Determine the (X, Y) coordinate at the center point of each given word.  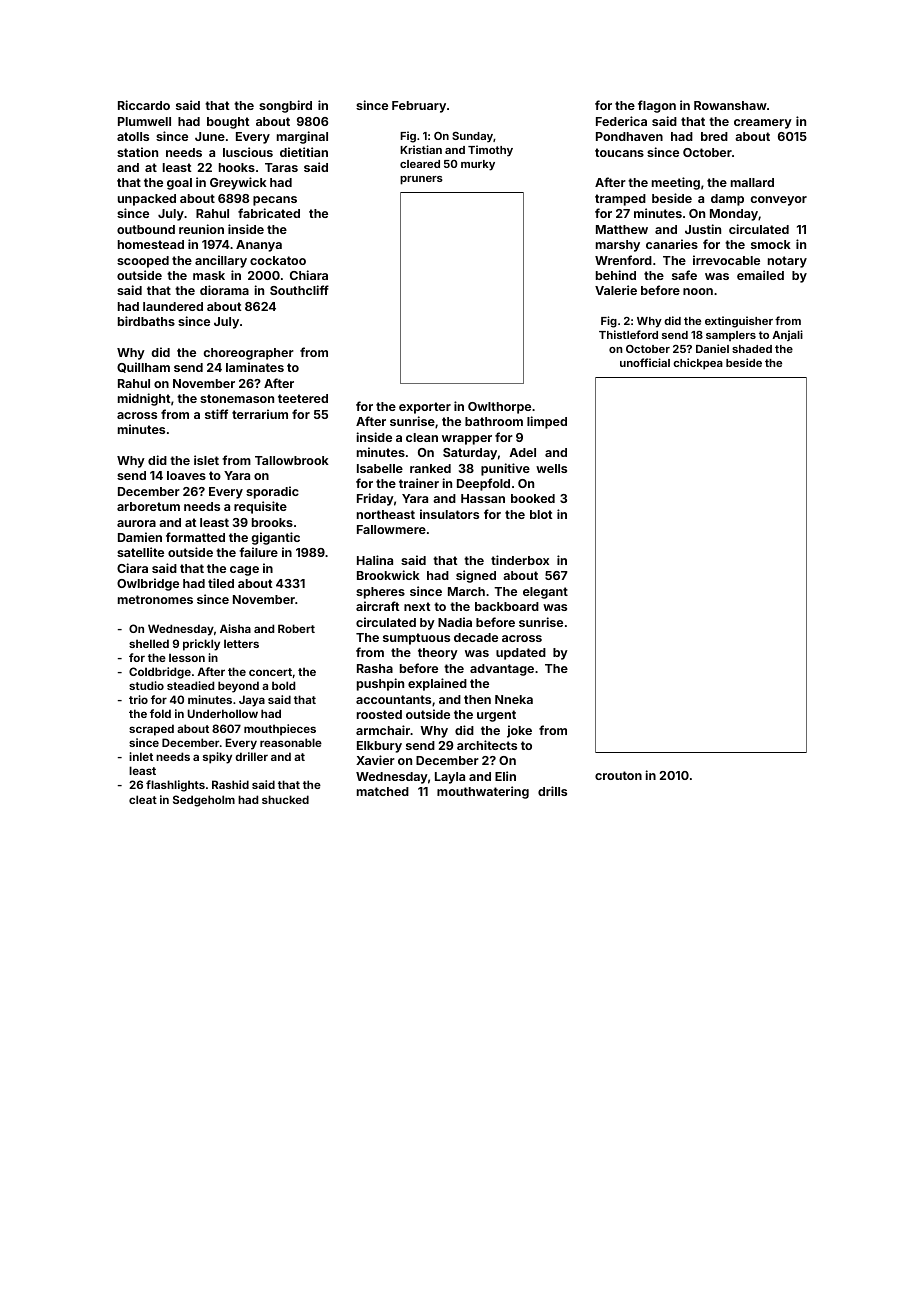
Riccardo (144, 105)
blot (541, 514)
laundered (173, 306)
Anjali (787, 335)
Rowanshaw (730, 105)
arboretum (148, 506)
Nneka (514, 699)
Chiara (309, 275)
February (419, 107)
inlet (141, 756)
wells (551, 468)
